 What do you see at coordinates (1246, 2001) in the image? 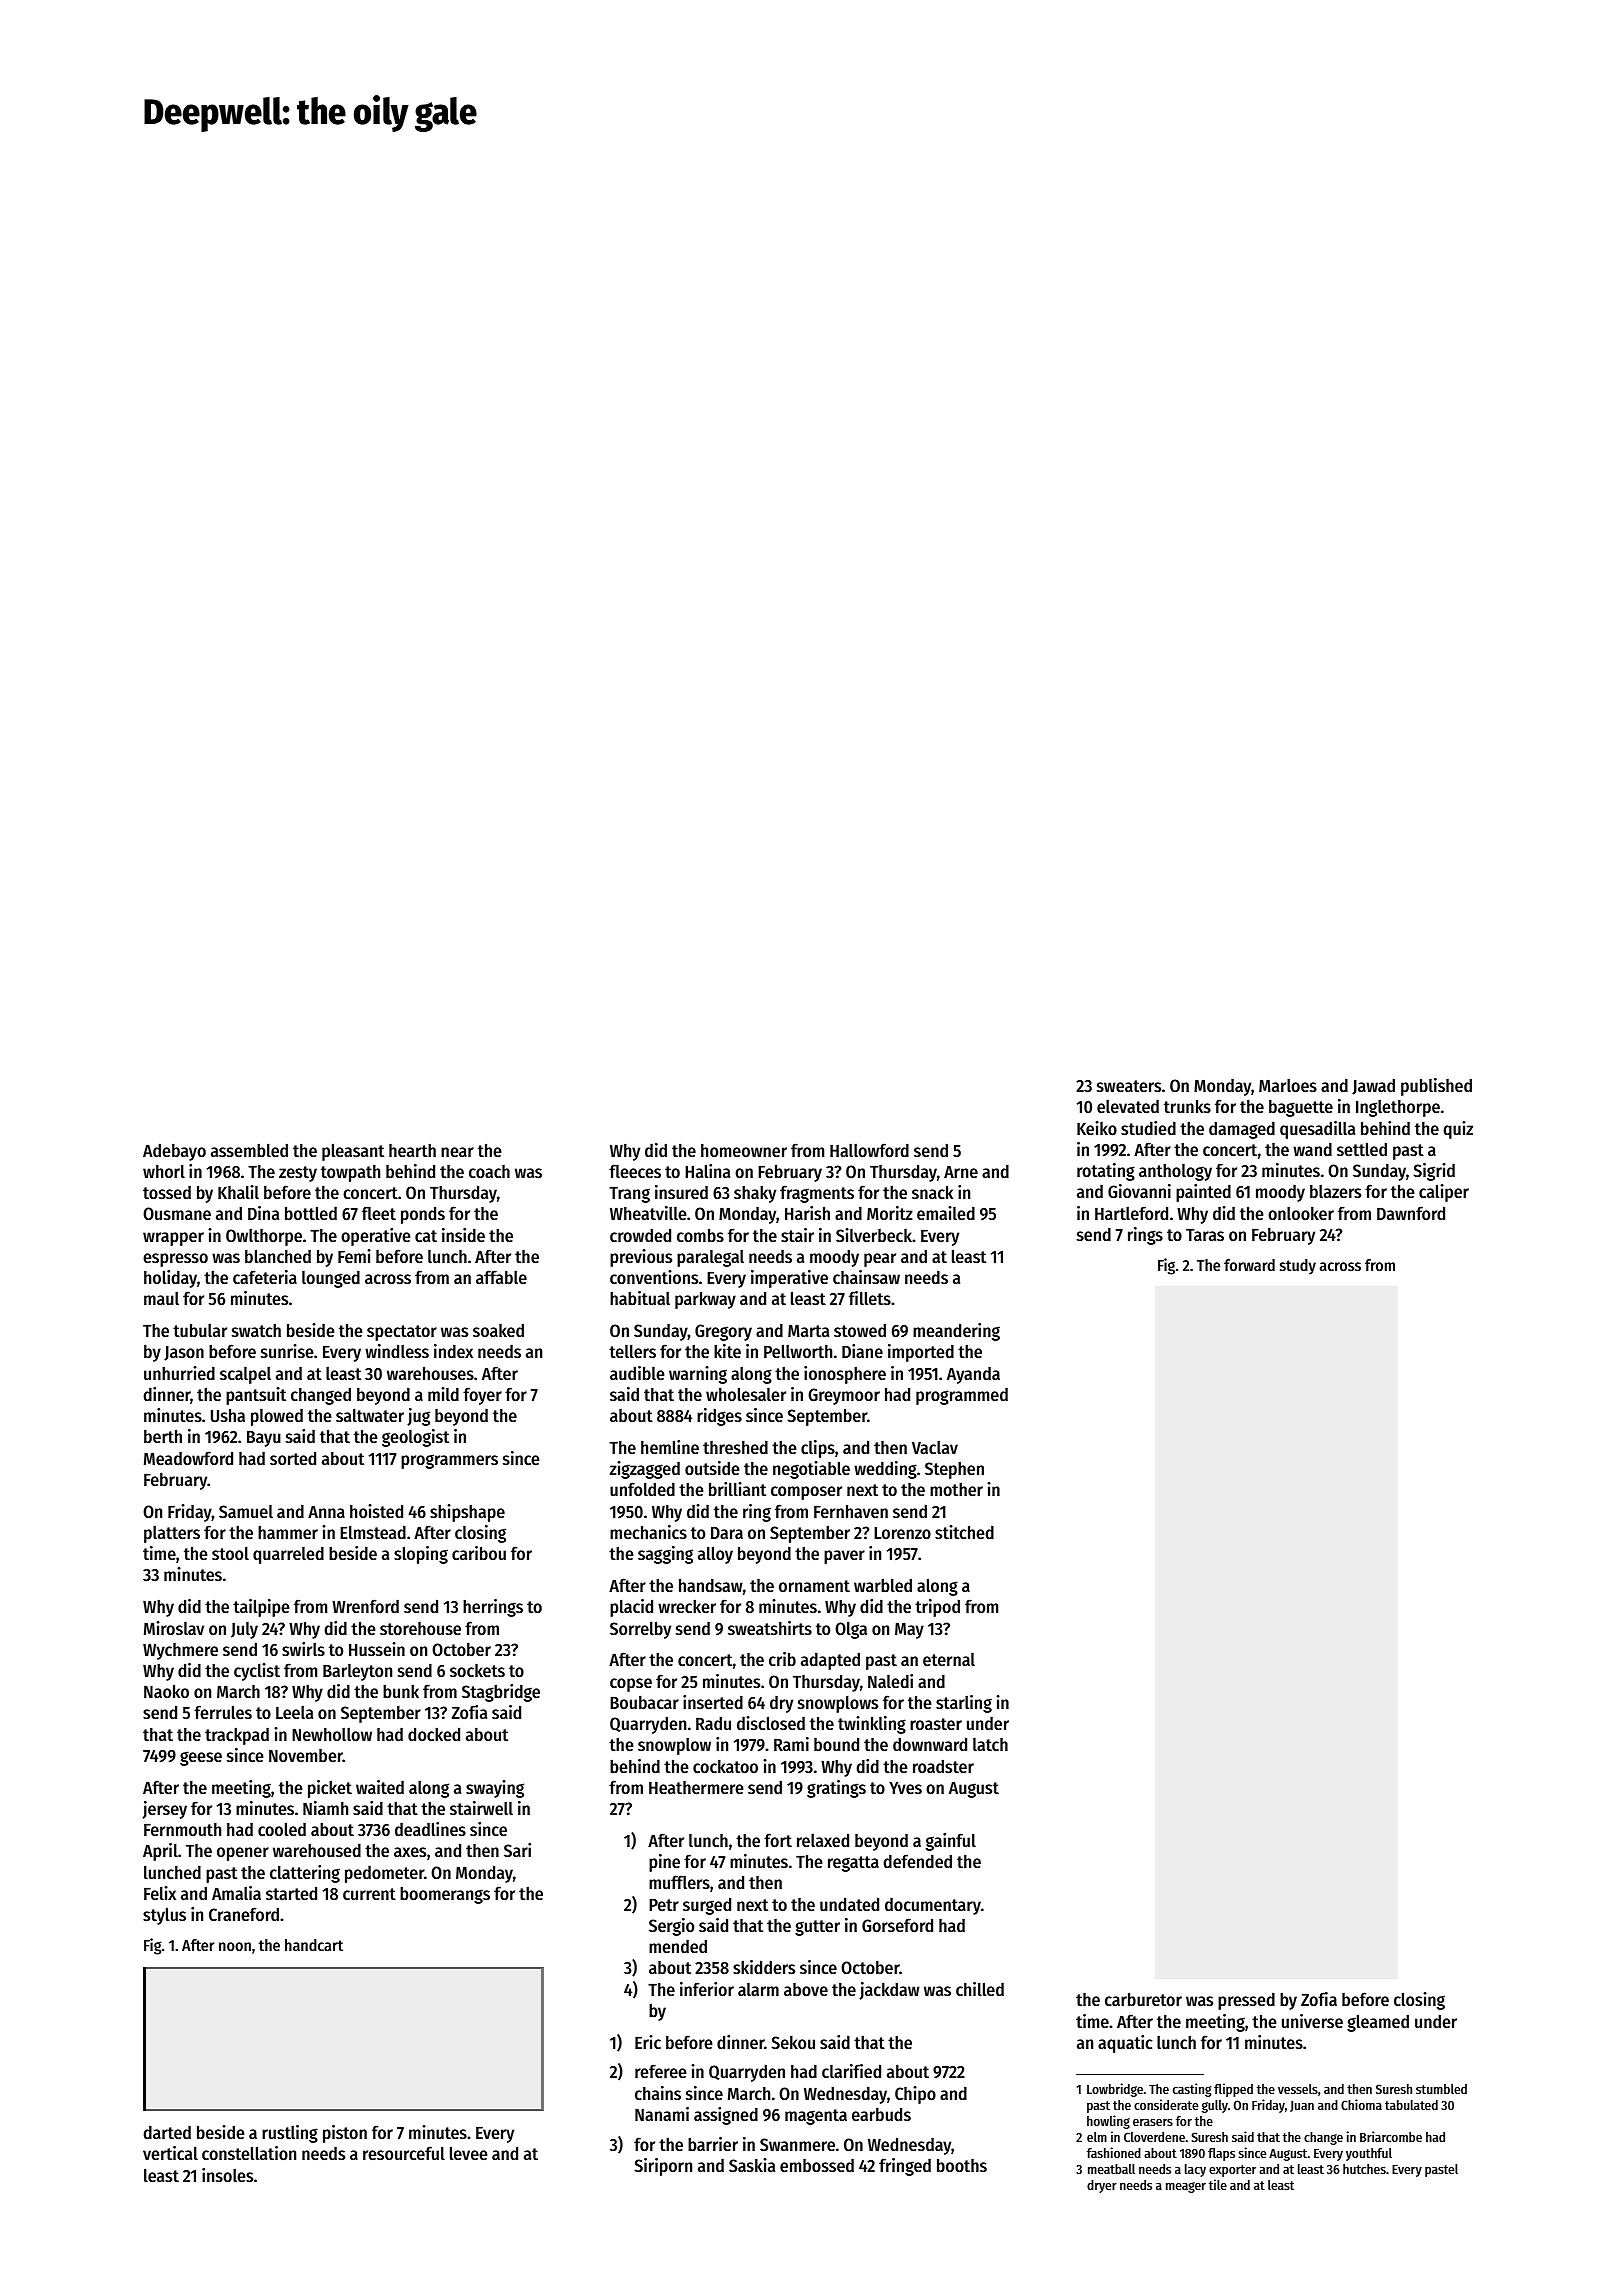
I see `pressed` at bounding box center [1246, 2001].
